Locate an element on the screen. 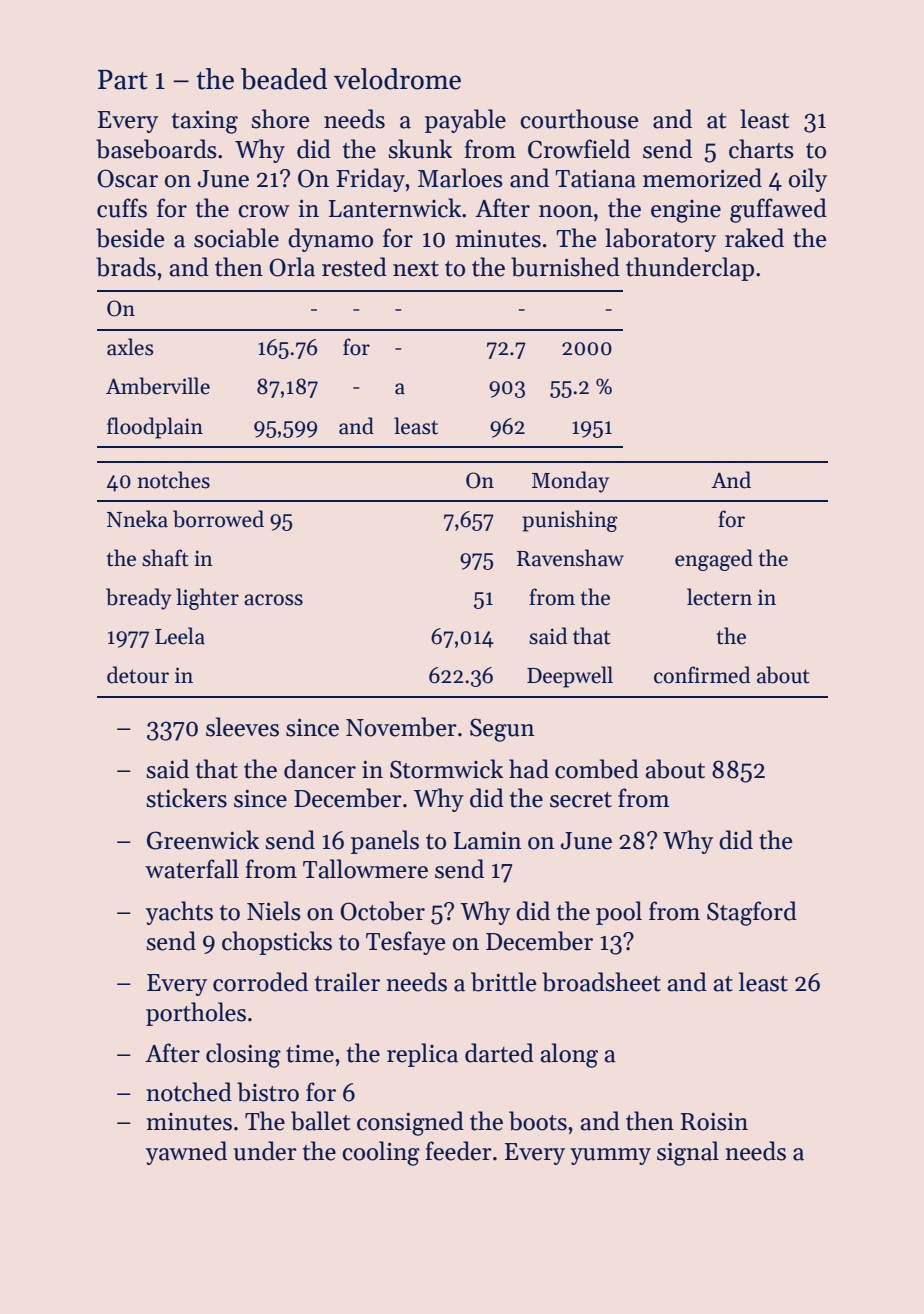 The width and height of the screenshot is (924, 1314). confirmed is located at coordinates (702, 675).
